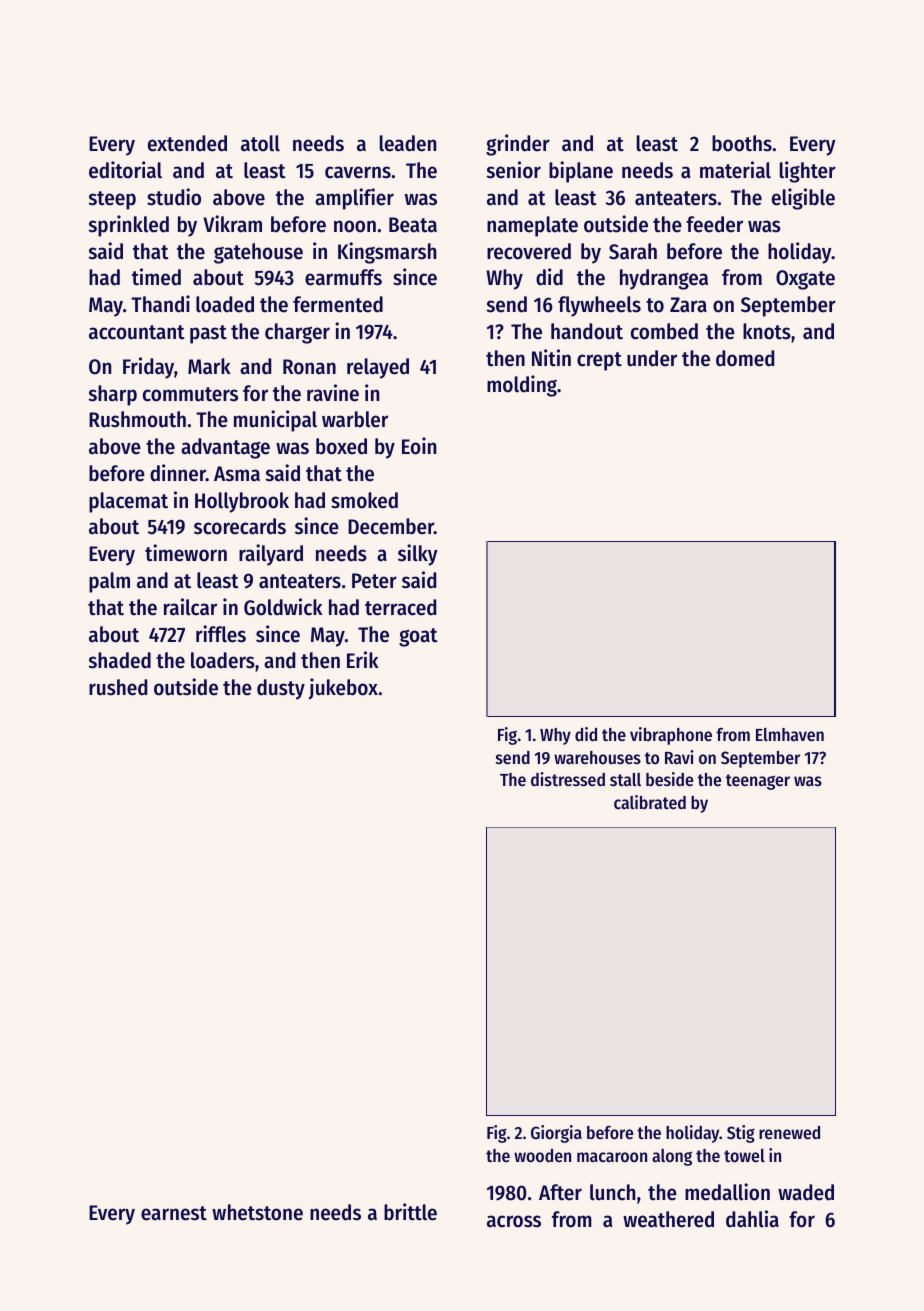 Image resolution: width=924 pixels, height=1311 pixels. I want to click on railyard, so click(271, 555).
